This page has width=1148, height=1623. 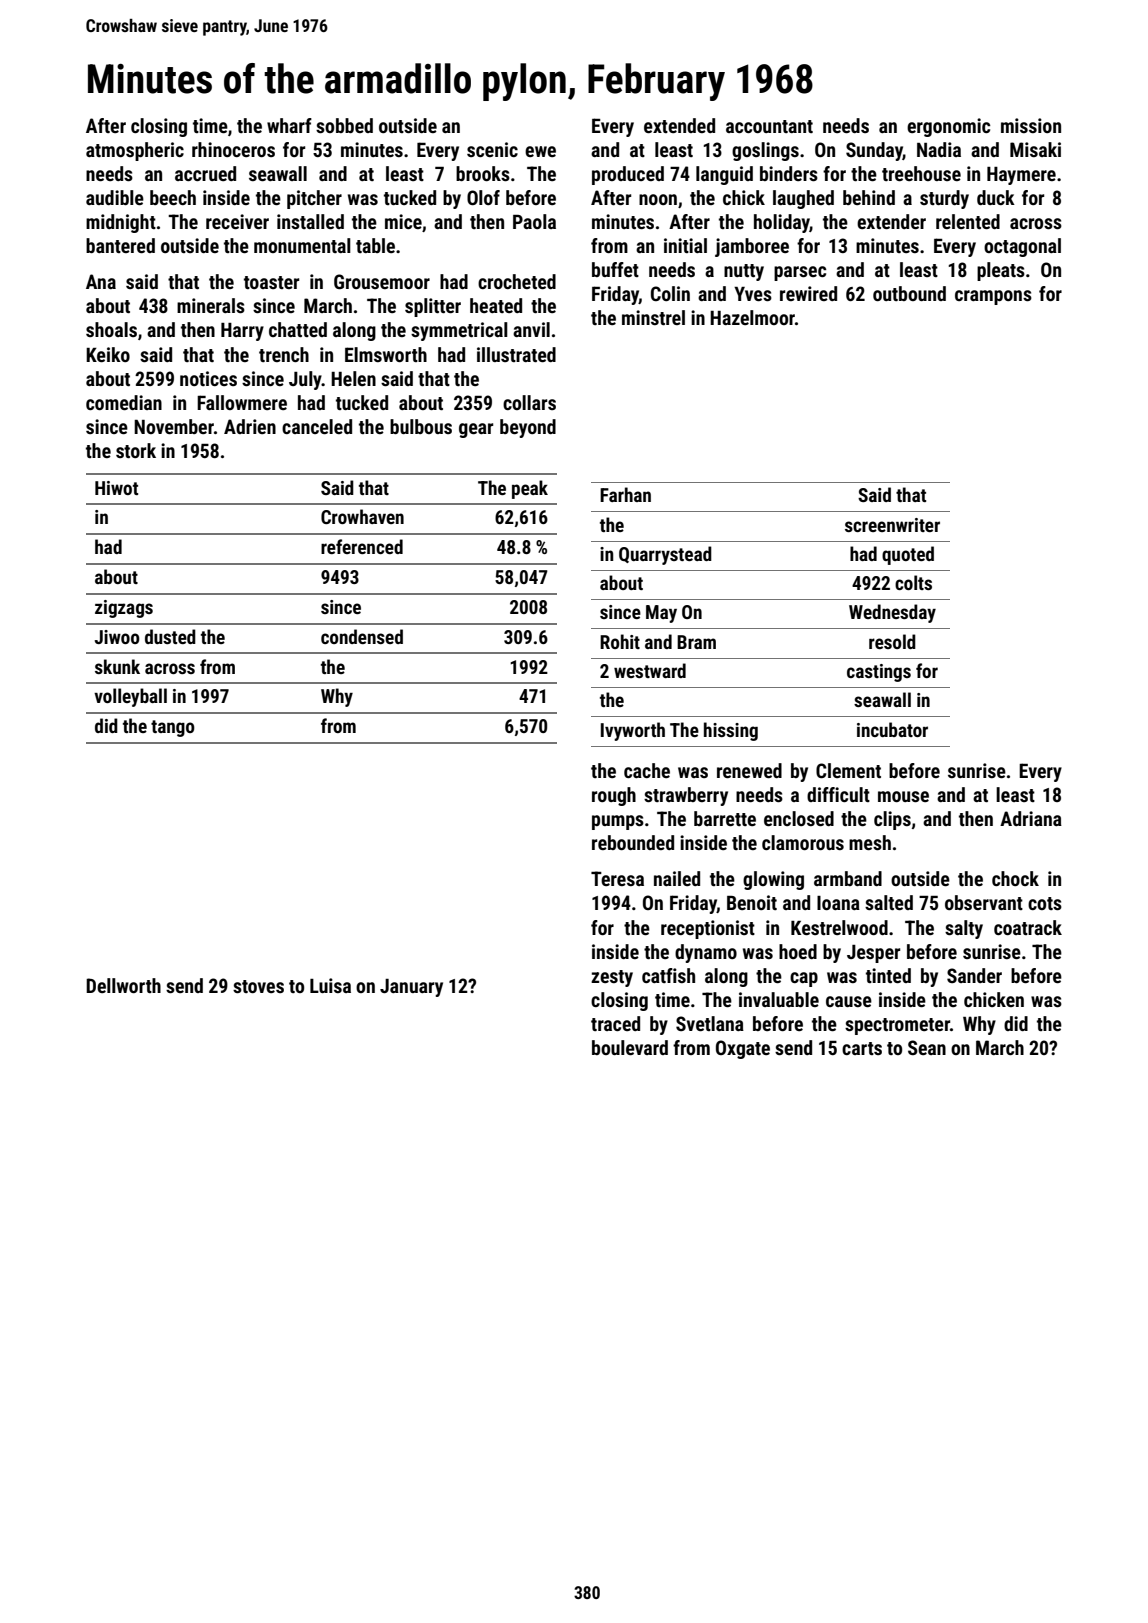 What do you see at coordinates (1031, 125) in the page?
I see `mission` at bounding box center [1031, 125].
